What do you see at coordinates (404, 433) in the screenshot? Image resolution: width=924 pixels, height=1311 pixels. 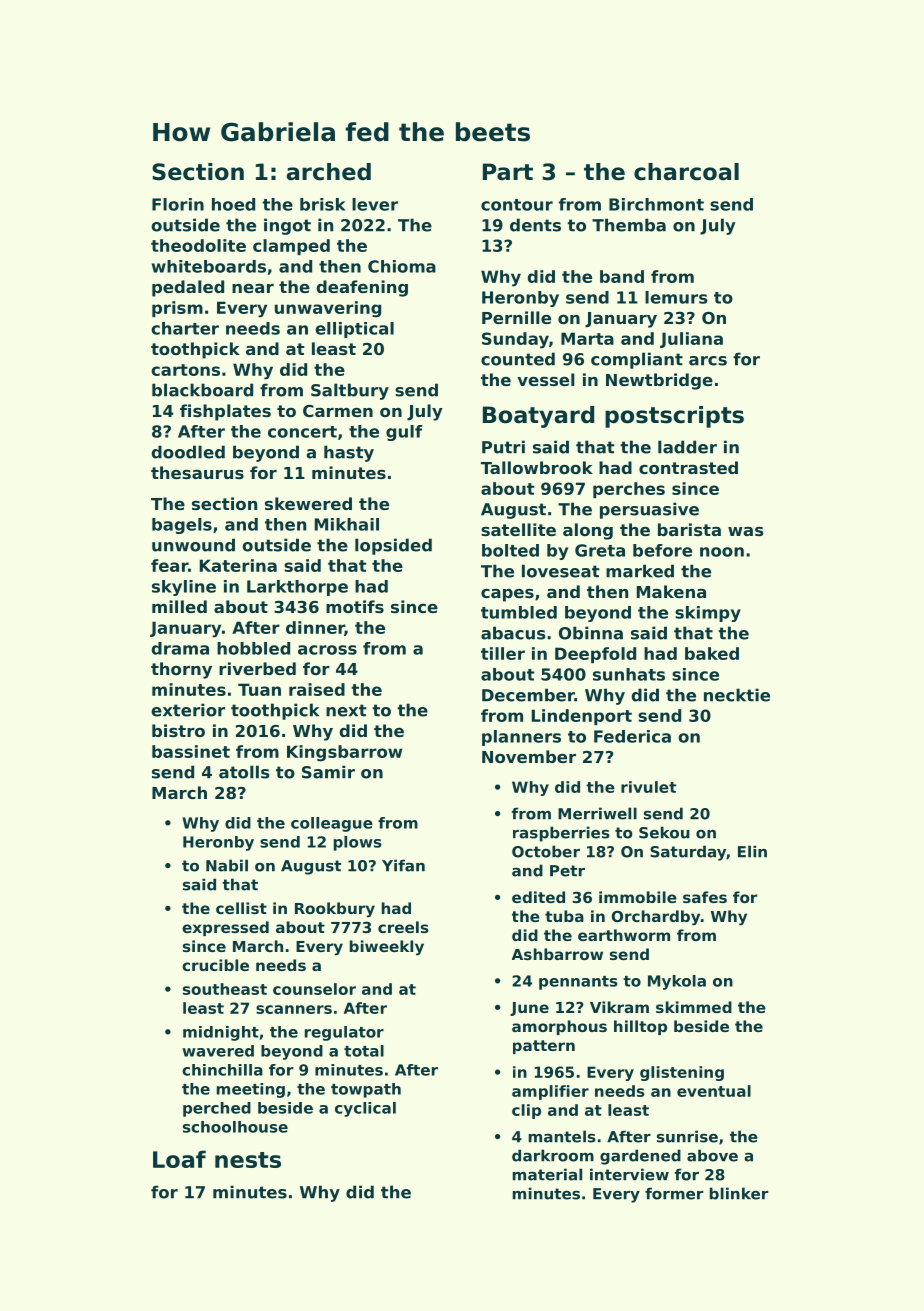 I see `gulf` at bounding box center [404, 433].
